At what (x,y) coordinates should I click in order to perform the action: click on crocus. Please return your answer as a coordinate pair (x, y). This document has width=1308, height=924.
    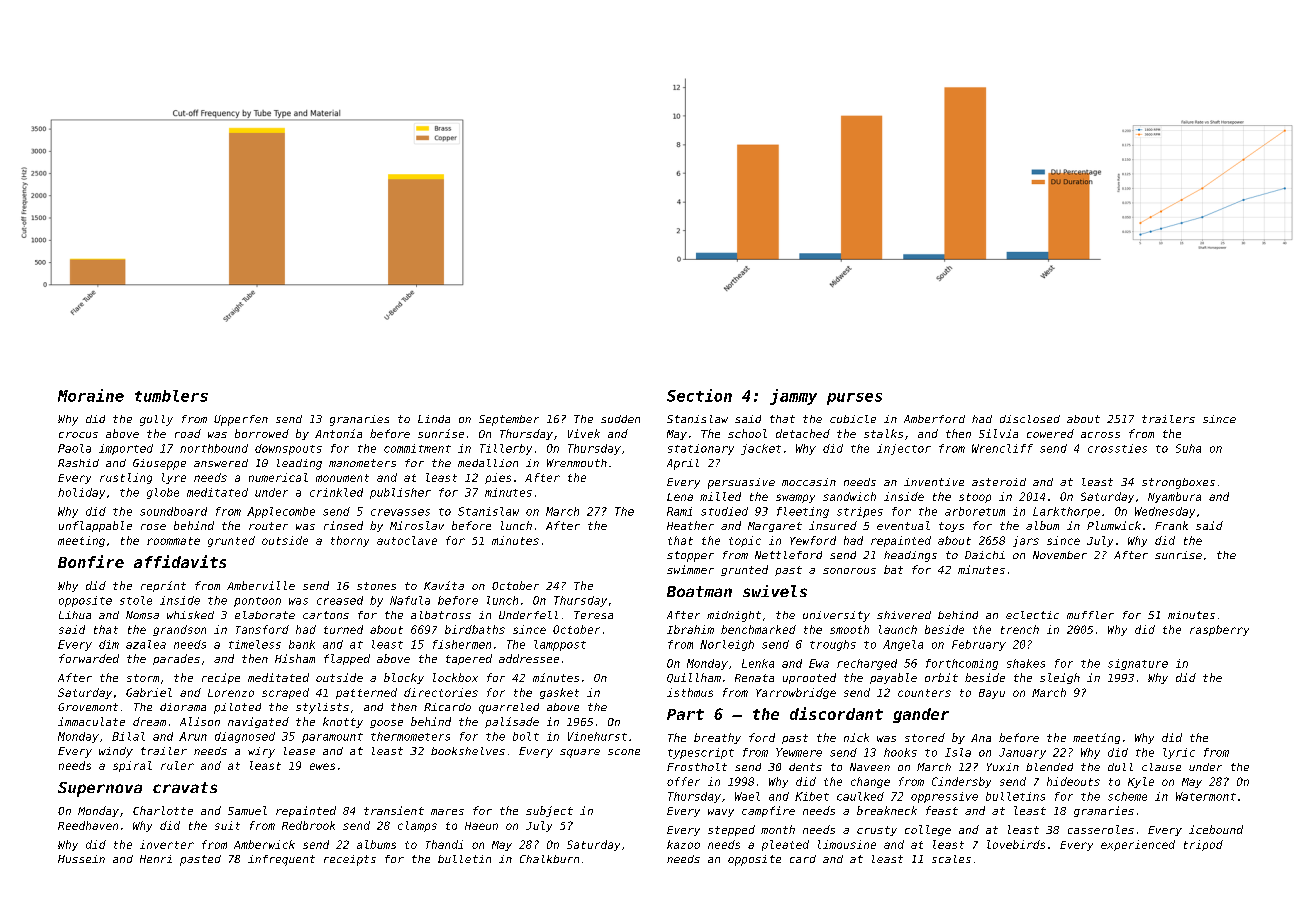
    Looking at the image, I should click on (78, 435).
